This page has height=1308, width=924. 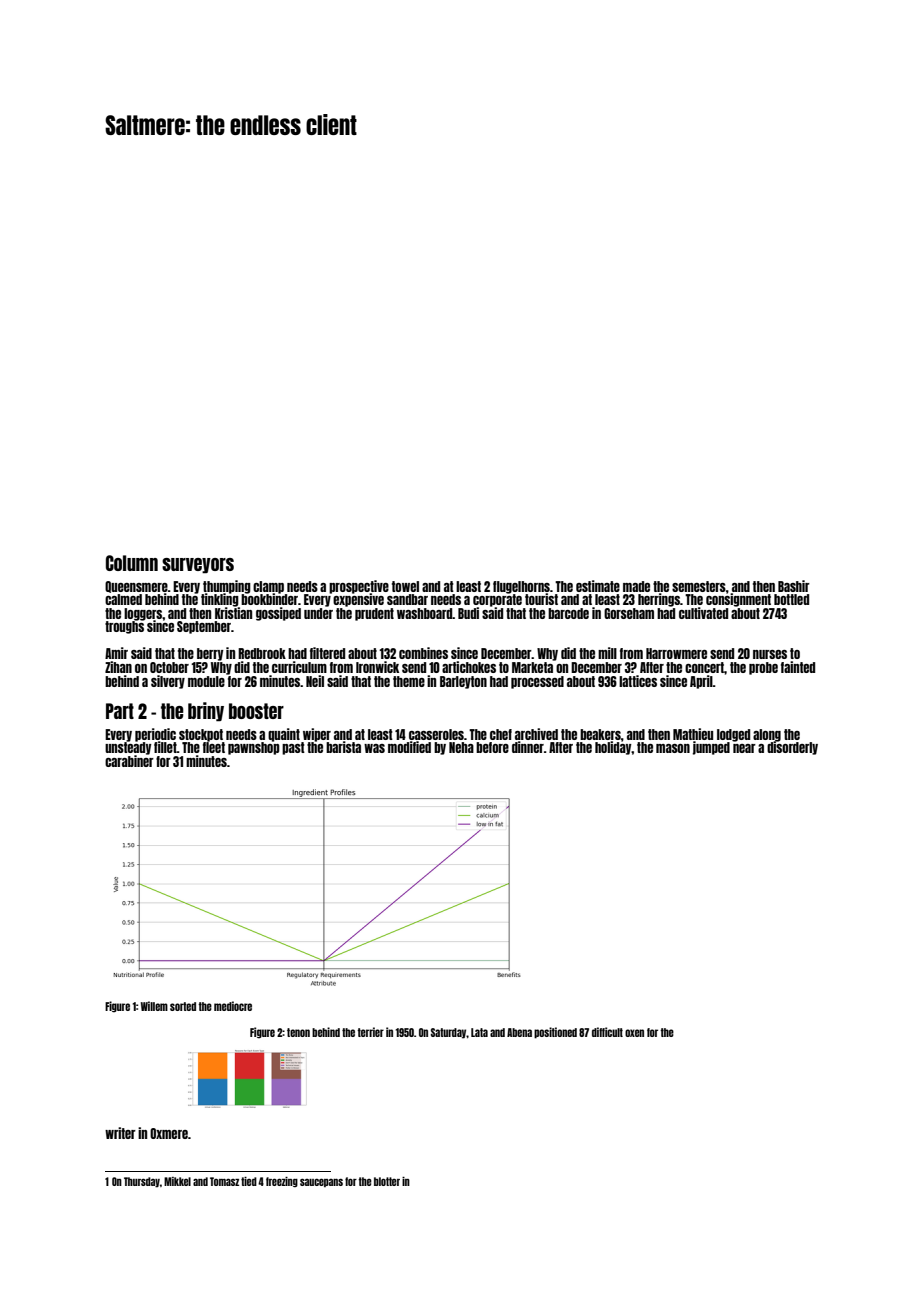 What do you see at coordinates (154, 1006) in the page?
I see `Willem` at bounding box center [154, 1006].
